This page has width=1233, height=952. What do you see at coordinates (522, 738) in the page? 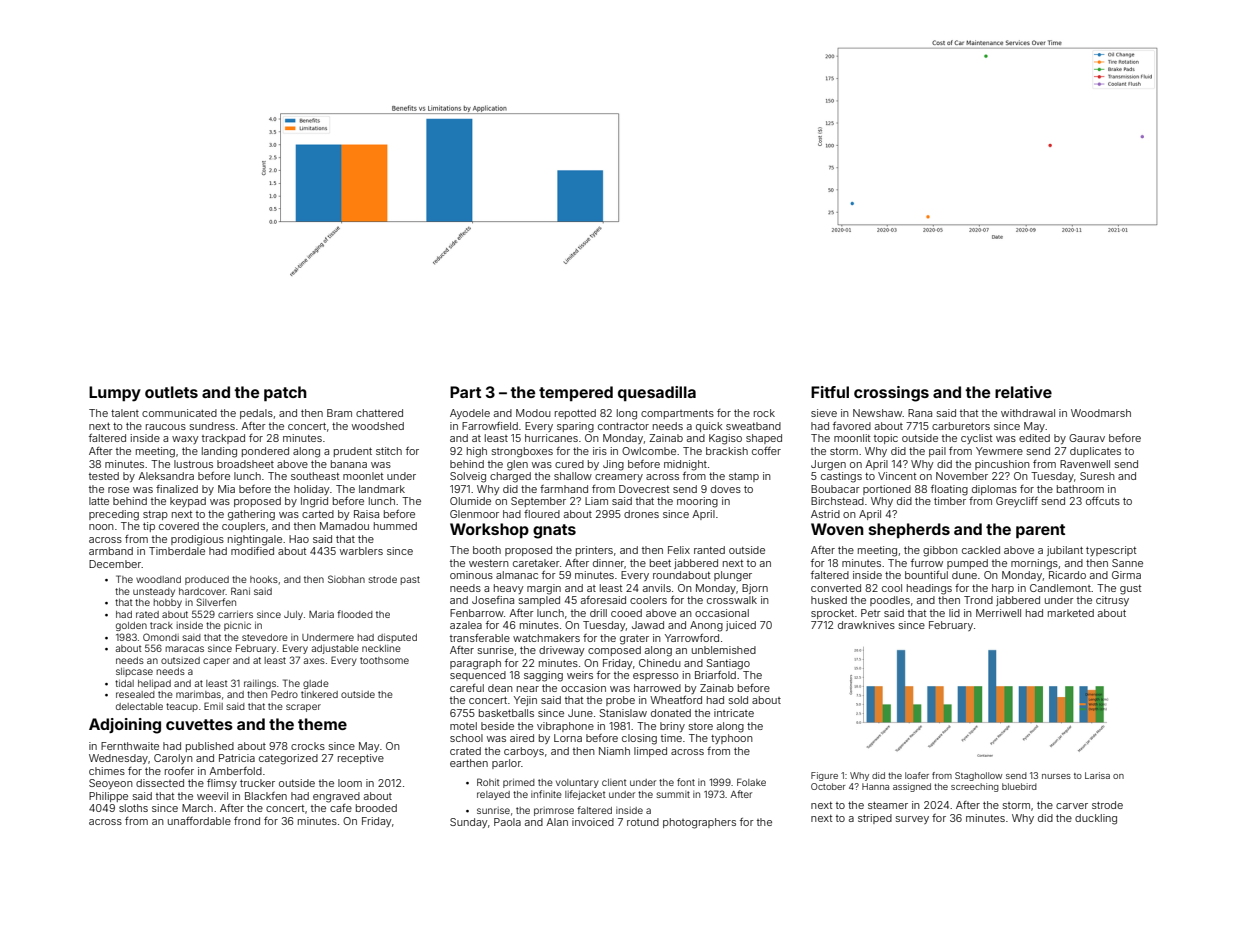
I see `aired` at bounding box center [522, 738].
